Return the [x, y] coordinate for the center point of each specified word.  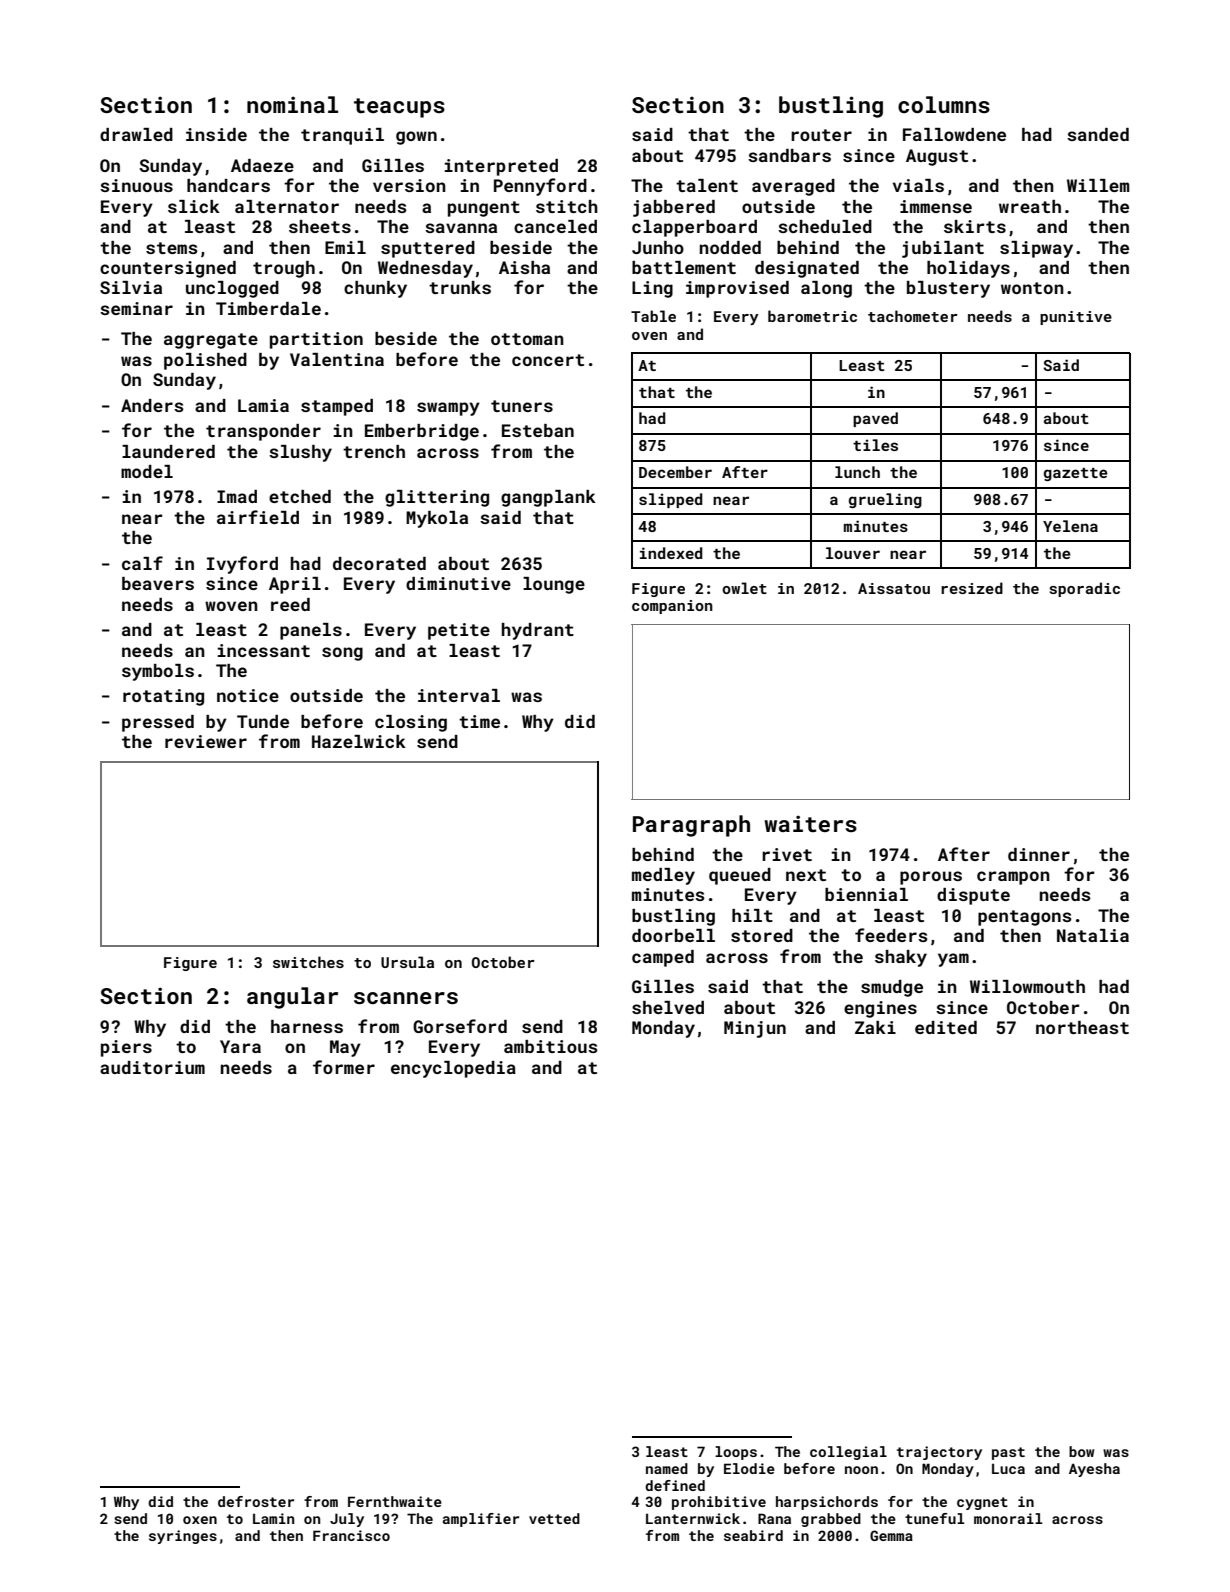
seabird [753, 1535]
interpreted [501, 167]
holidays [968, 269]
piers [126, 1048]
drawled [136, 134]
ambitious [550, 1046]
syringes [183, 1537]
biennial [866, 894]
